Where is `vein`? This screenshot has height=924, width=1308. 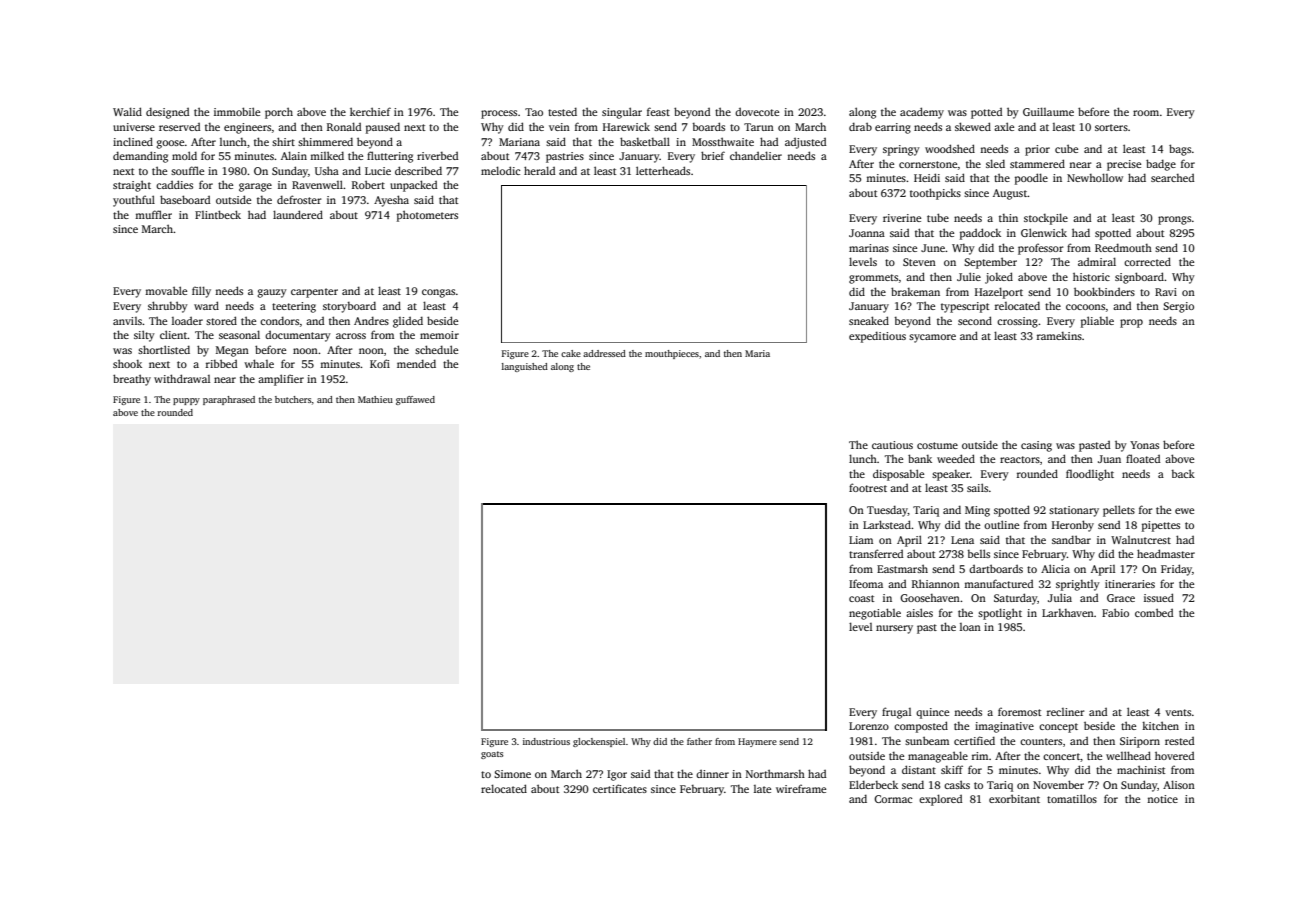 vein is located at coordinates (559, 127).
